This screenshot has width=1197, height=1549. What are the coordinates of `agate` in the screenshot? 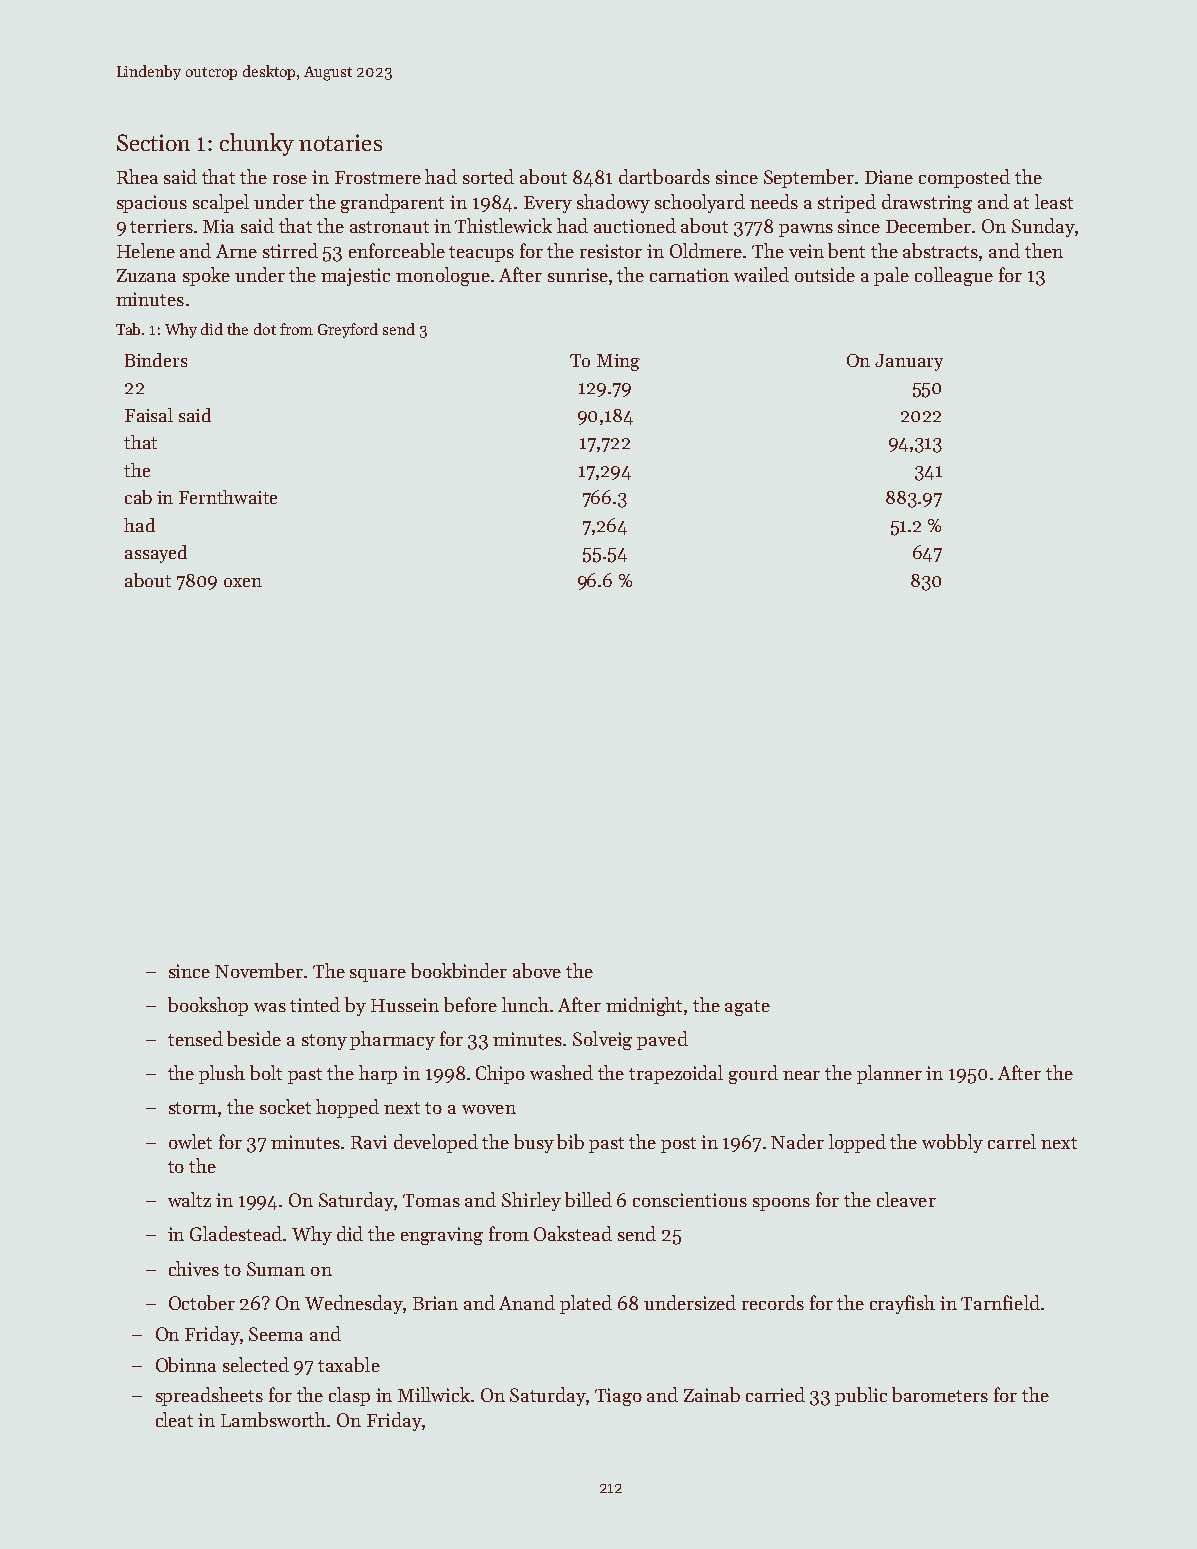 It's located at (747, 1008).
